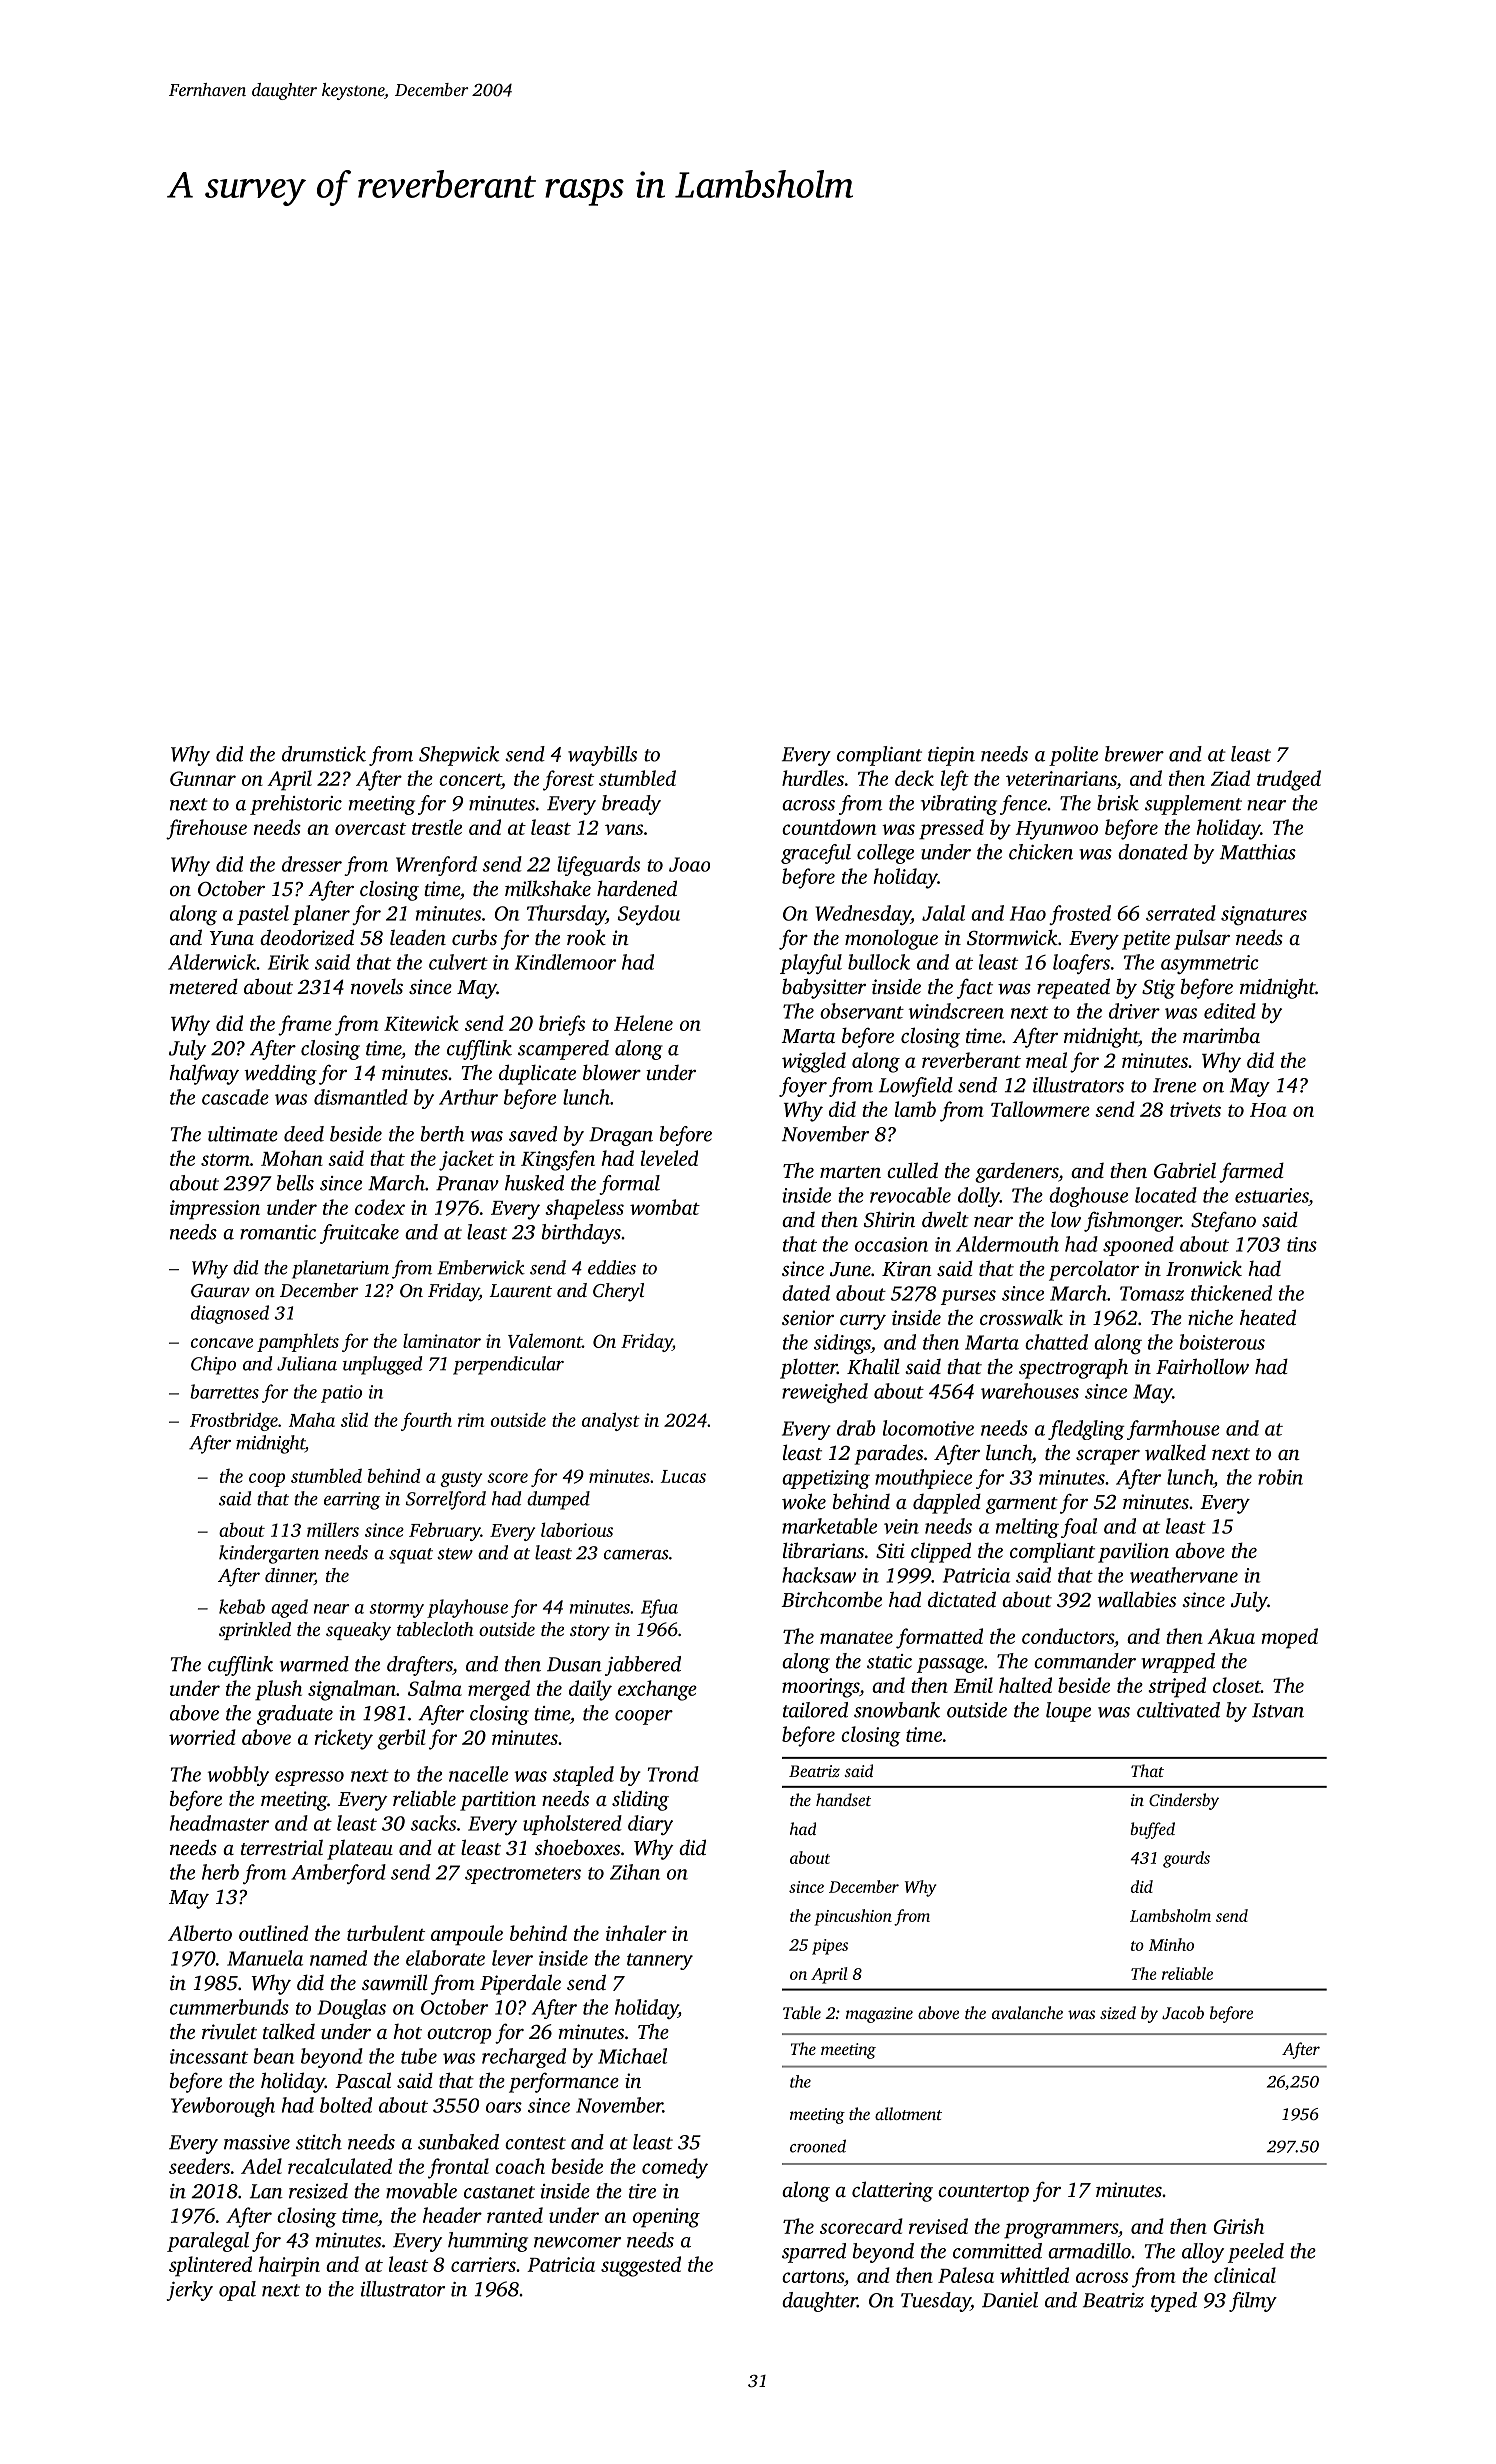 The image size is (1496, 2464). Describe the element at coordinates (1068, 1636) in the page. I see `conductors` at that location.
